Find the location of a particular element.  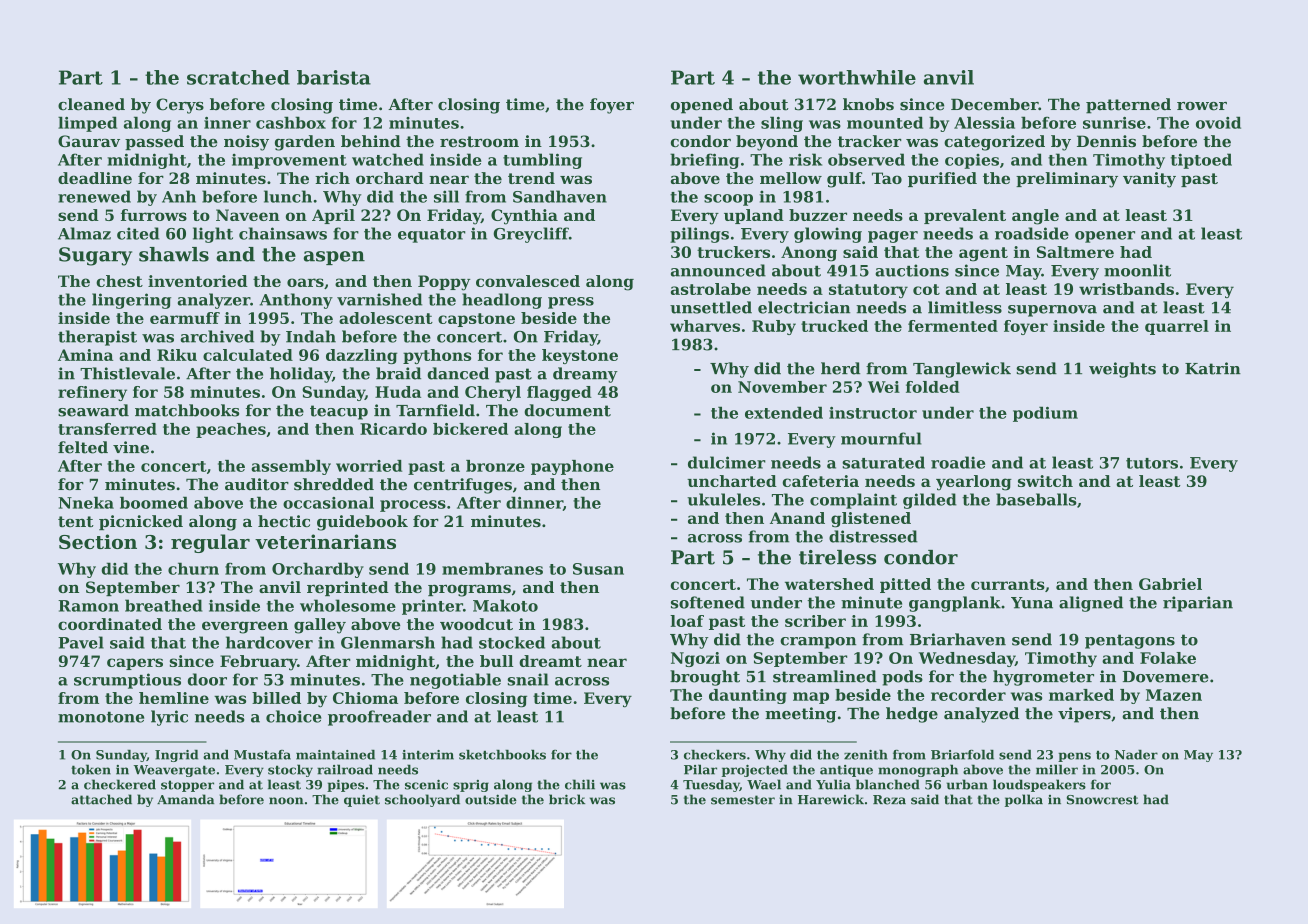

ovoid is located at coordinates (1218, 122).
